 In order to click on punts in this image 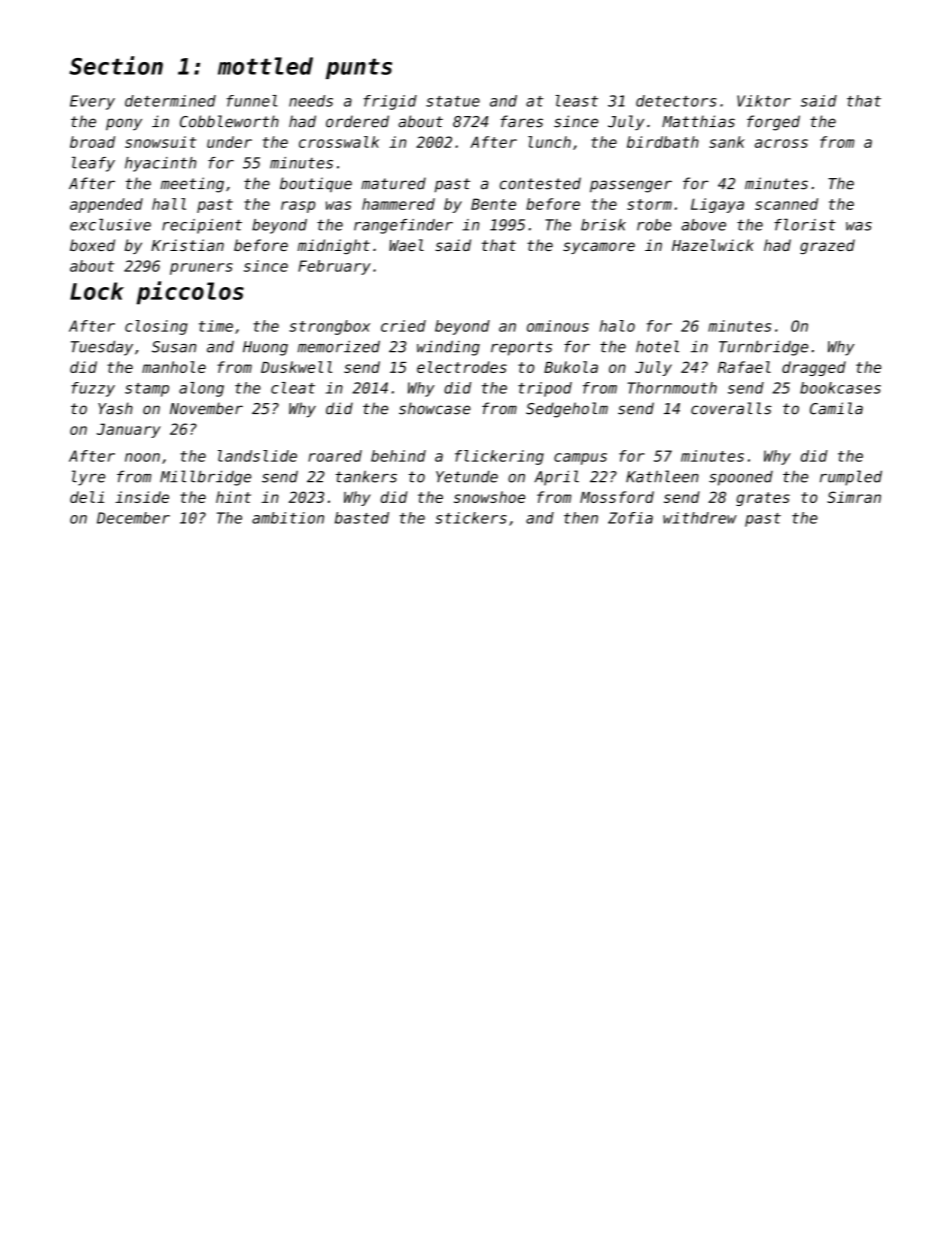, I will do `click(359, 68)`.
